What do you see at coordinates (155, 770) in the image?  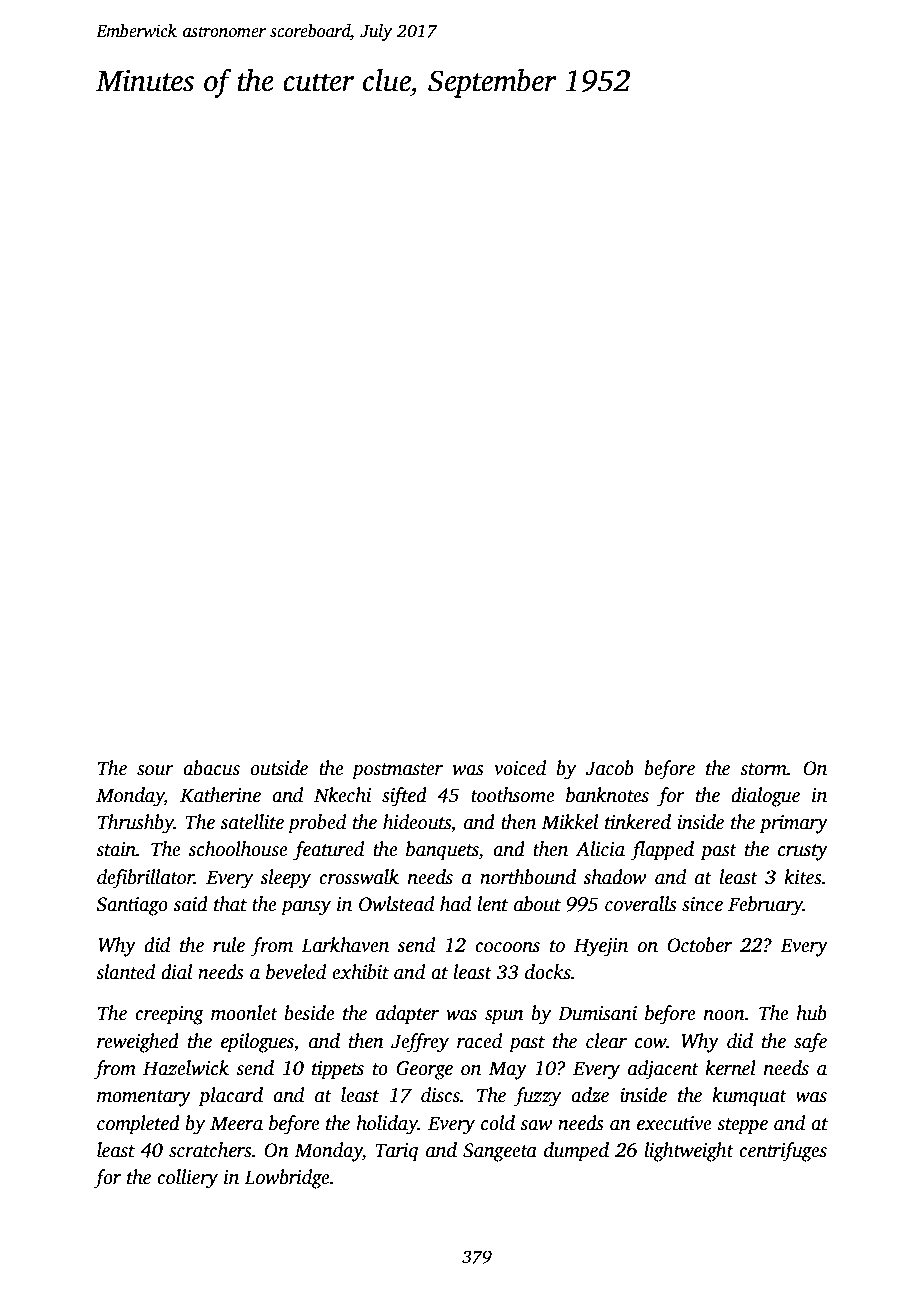 I see `sour` at bounding box center [155, 770].
